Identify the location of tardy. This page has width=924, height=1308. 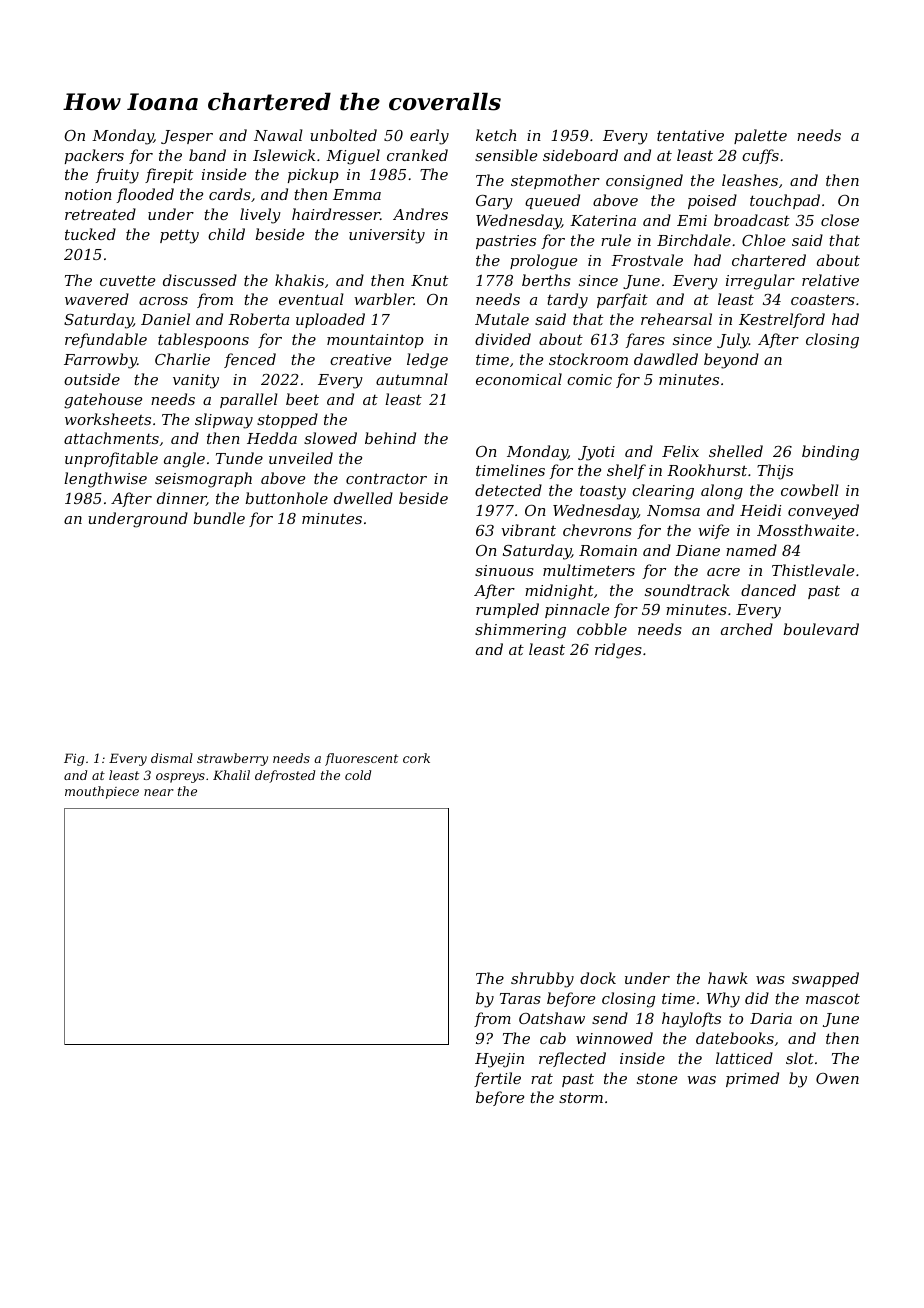
(567, 301).
